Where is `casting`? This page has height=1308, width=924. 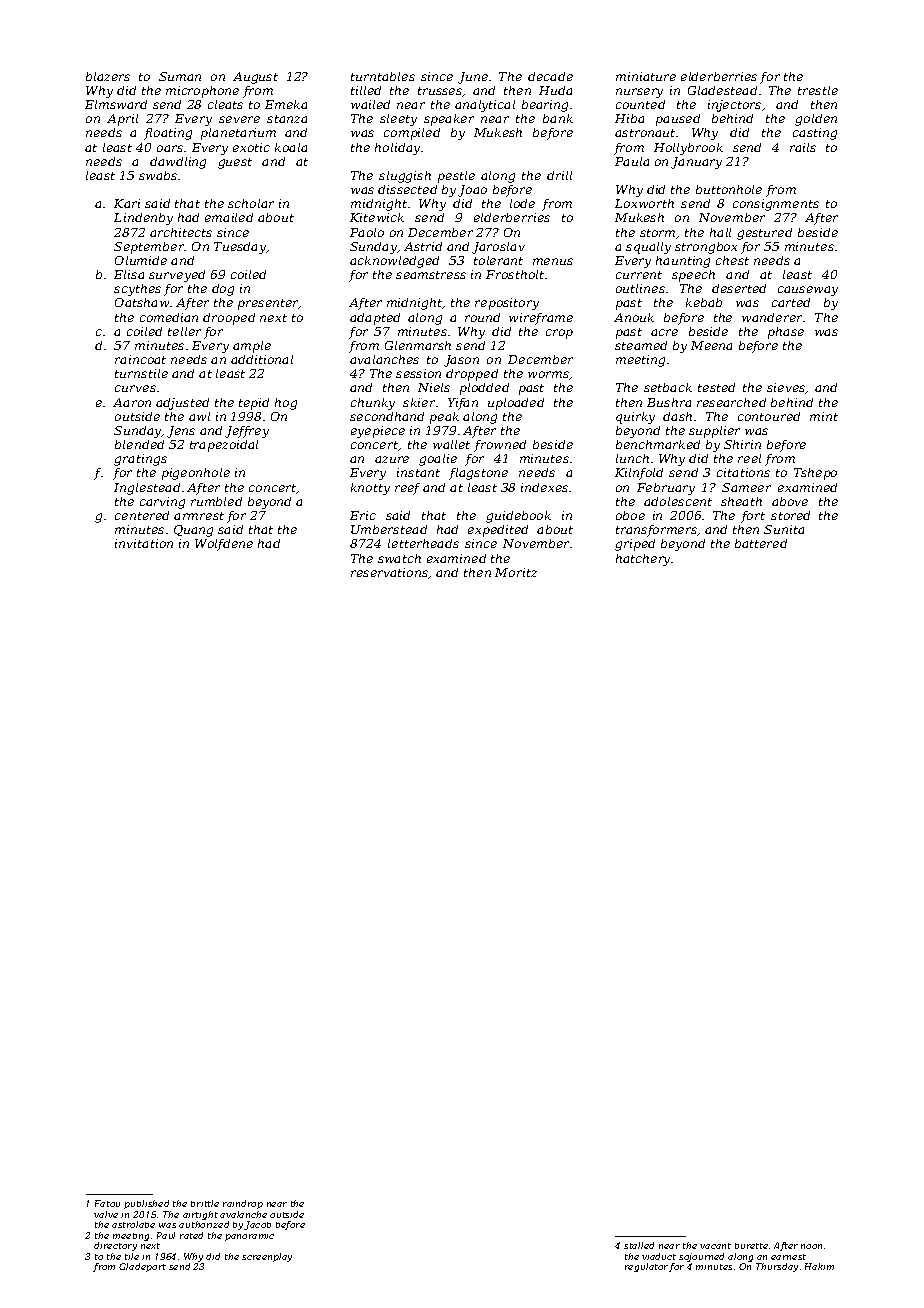 casting is located at coordinates (815, 134).
